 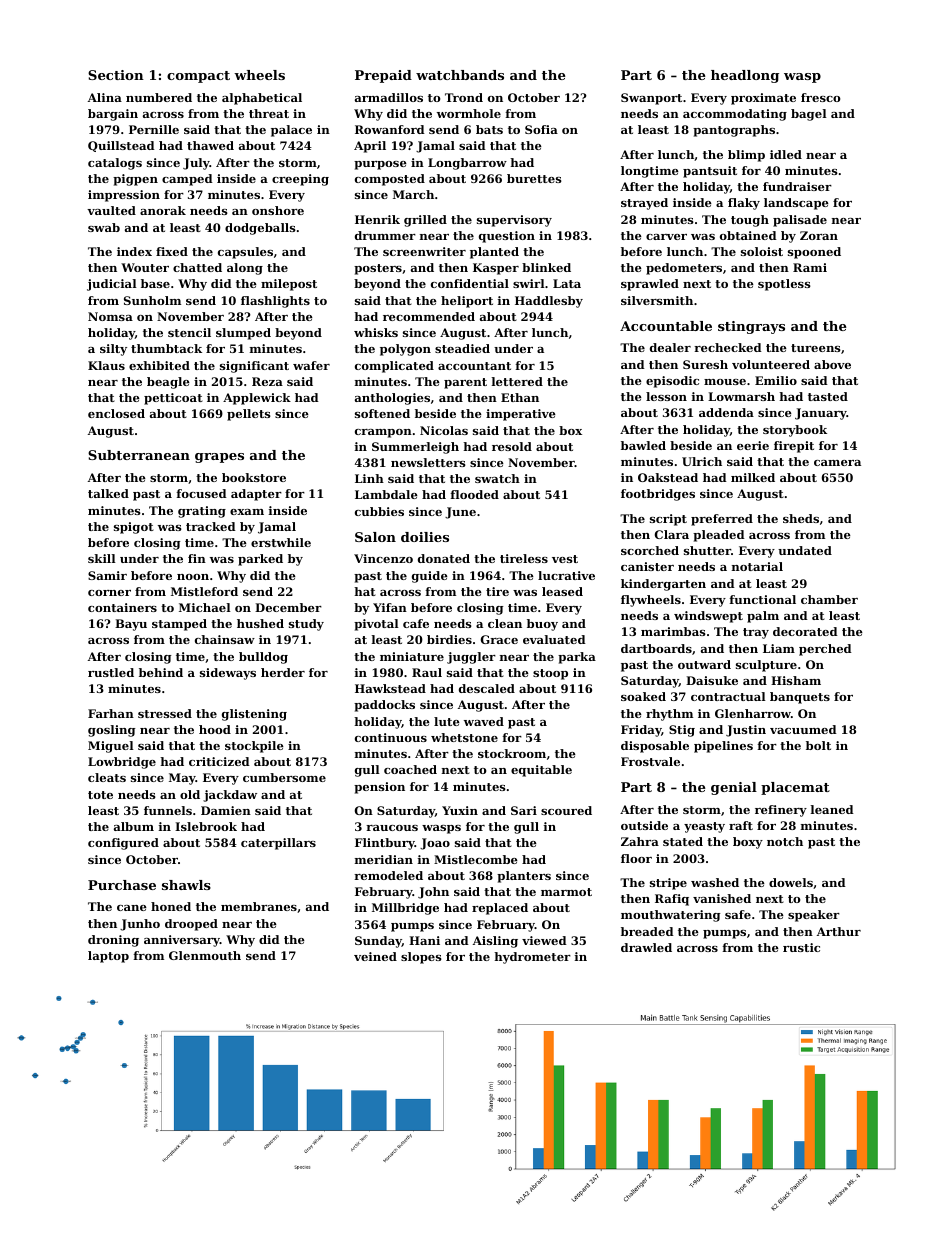 What do you see at coordinates (805, 550) in the screenshot?
I see `undated` at bounding box center [805, 550].
